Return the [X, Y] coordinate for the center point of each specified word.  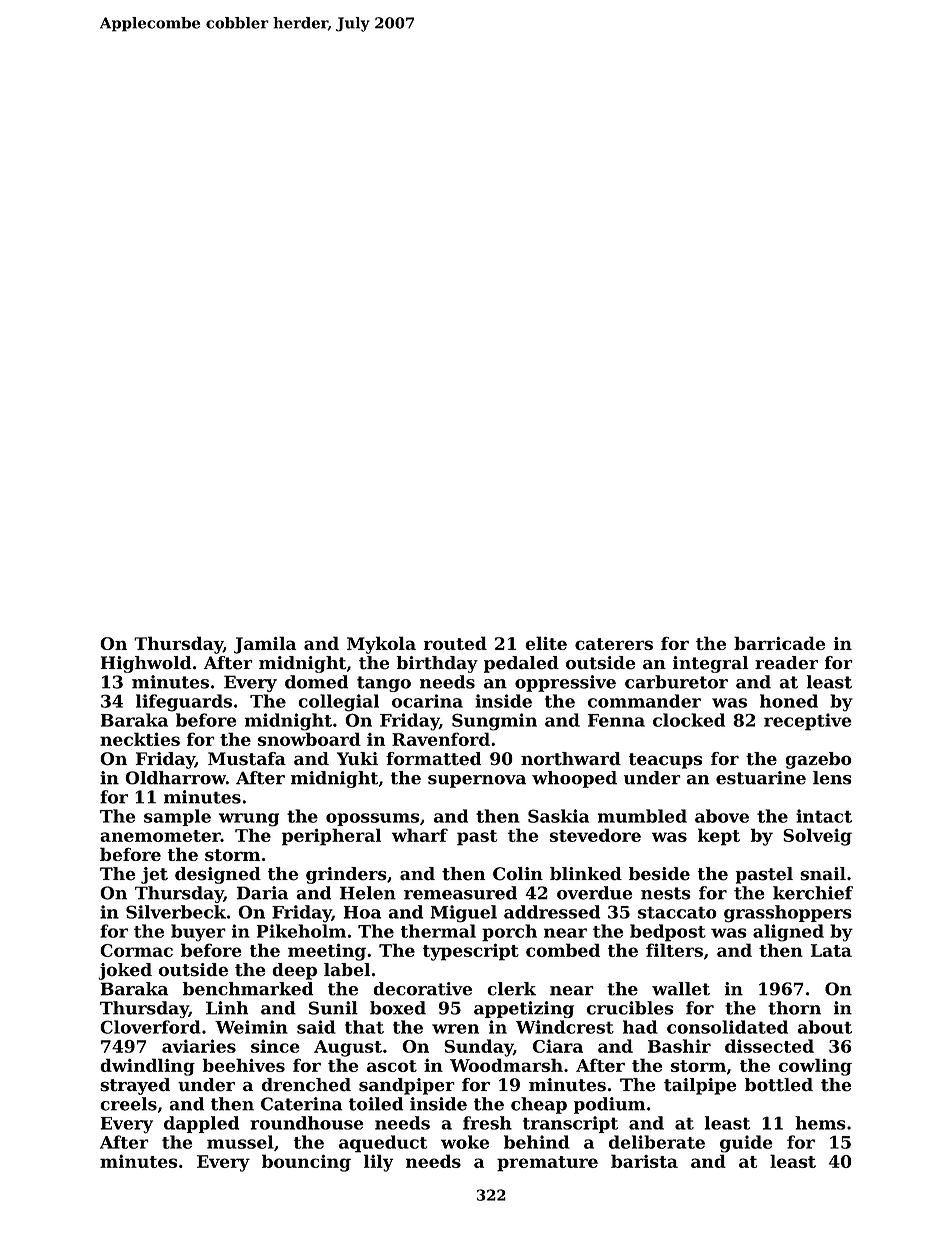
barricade [779, 643]
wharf [420, 835]
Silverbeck [176, 912]
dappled [201, 1124]
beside [659, 874]
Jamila [265, 645]
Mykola [381, 645]
